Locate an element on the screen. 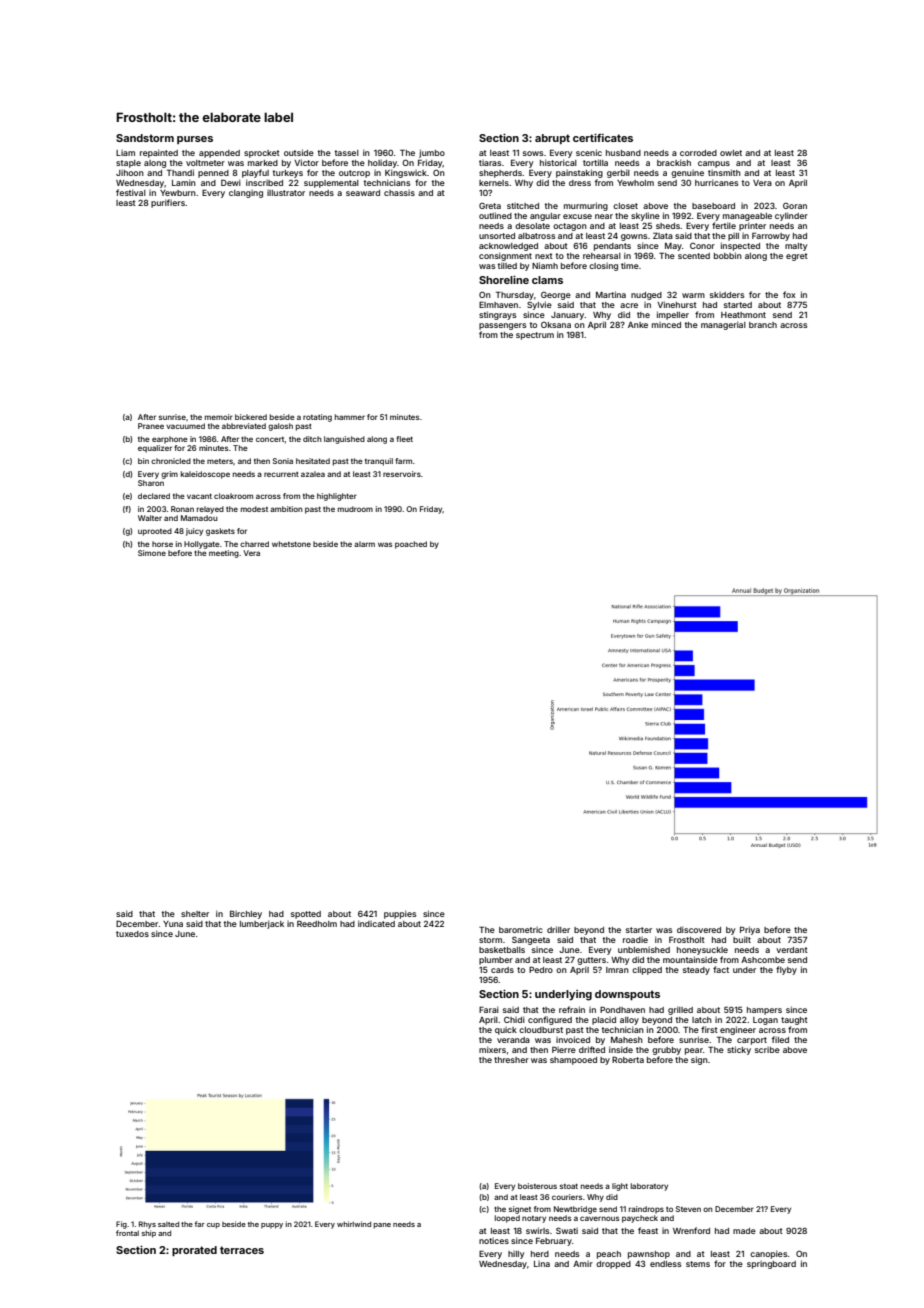  spotted is located at coordinates (306, 915).
